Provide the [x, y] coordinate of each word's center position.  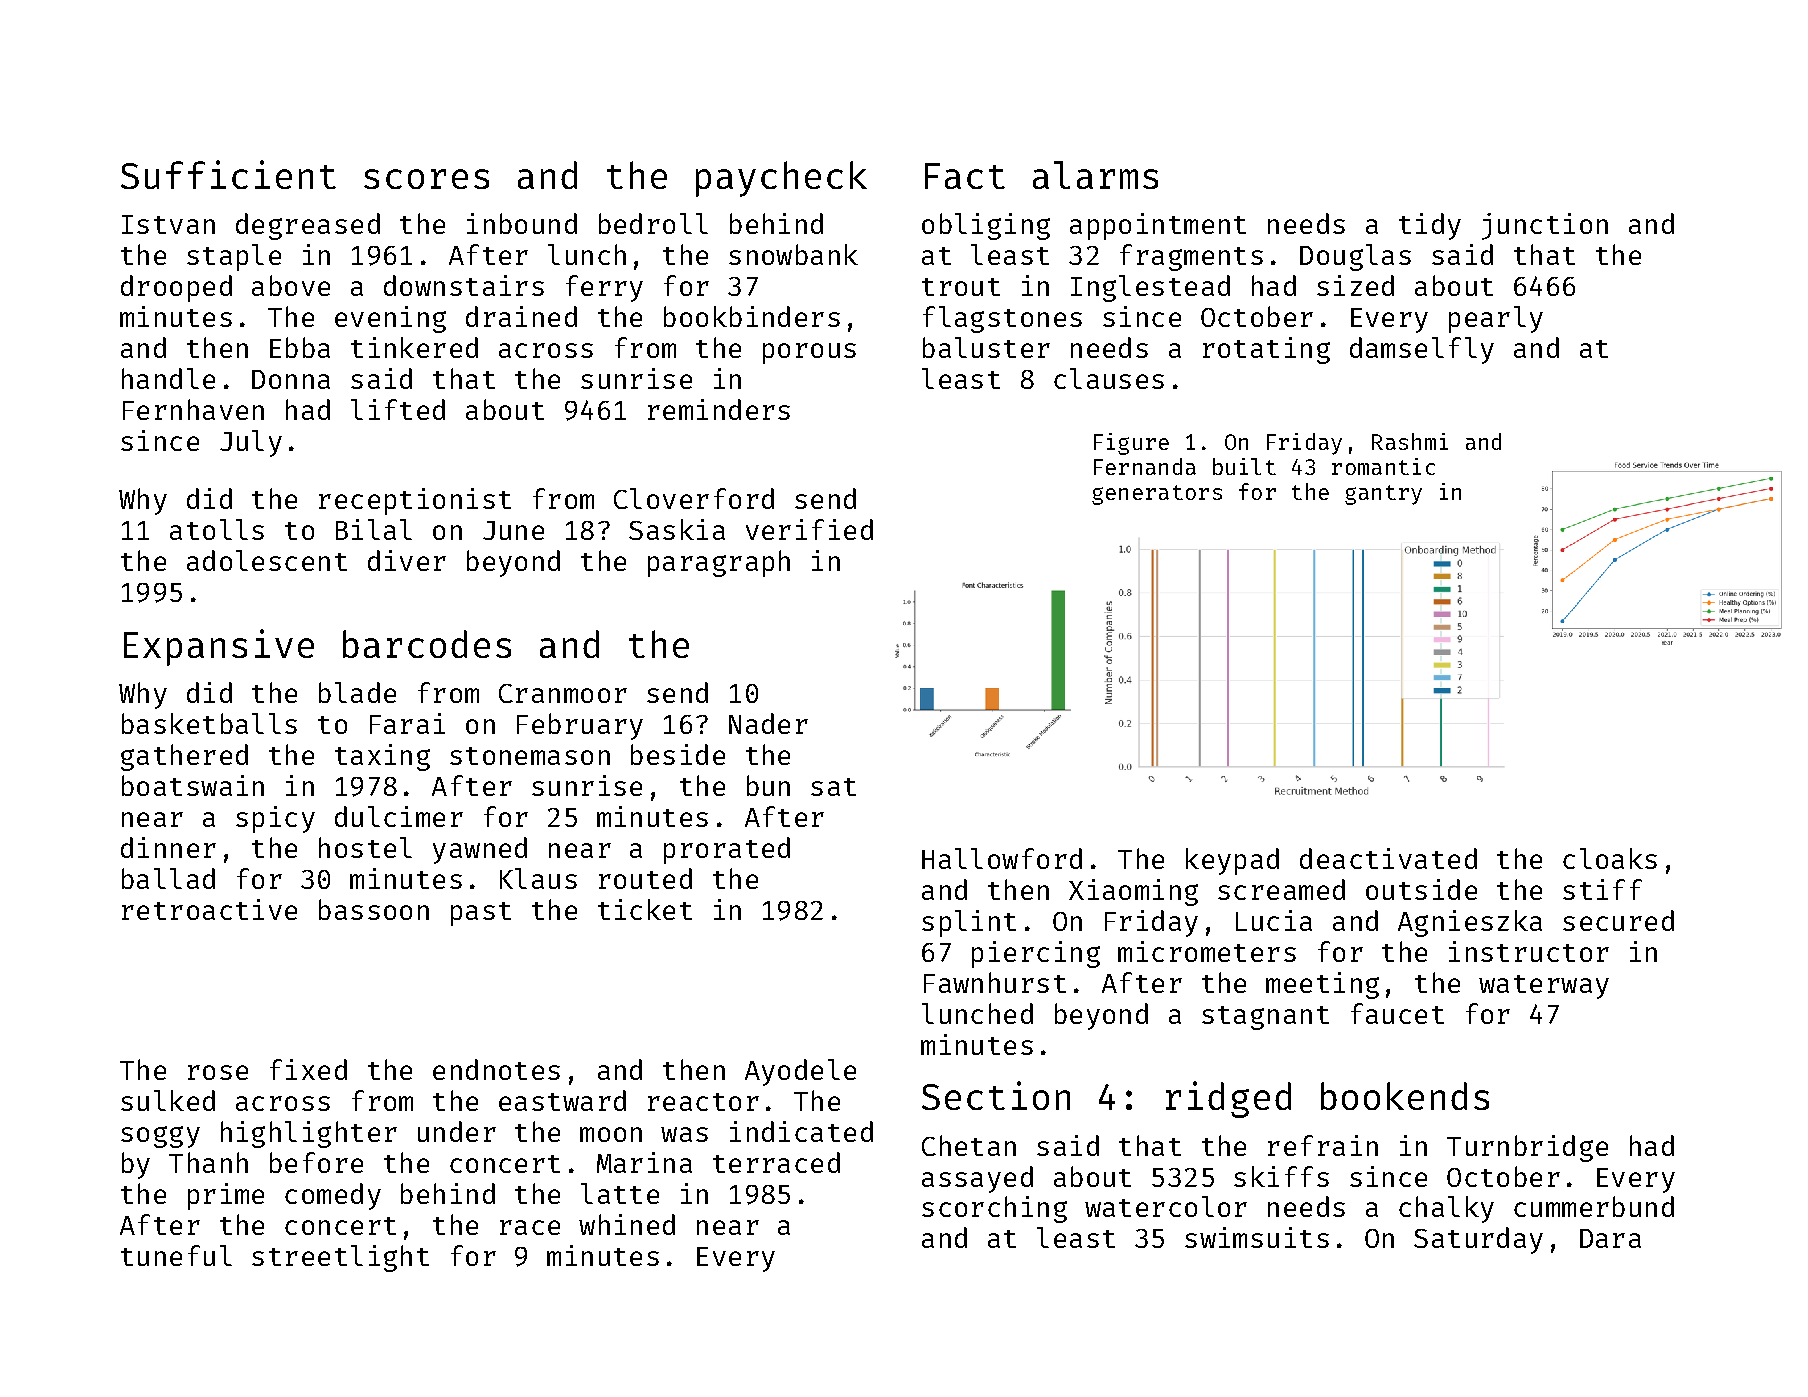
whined [627, 1224]
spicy [275, 819]
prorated [727, 850]
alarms [1095, 175]
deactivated [1388, 858]
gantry [1383, 495]
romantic [1383, 466]
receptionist [415, 501]
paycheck [781, 179]
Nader [768, 723]
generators [1157, 495]
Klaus [538, 878]
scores [426, 179]
